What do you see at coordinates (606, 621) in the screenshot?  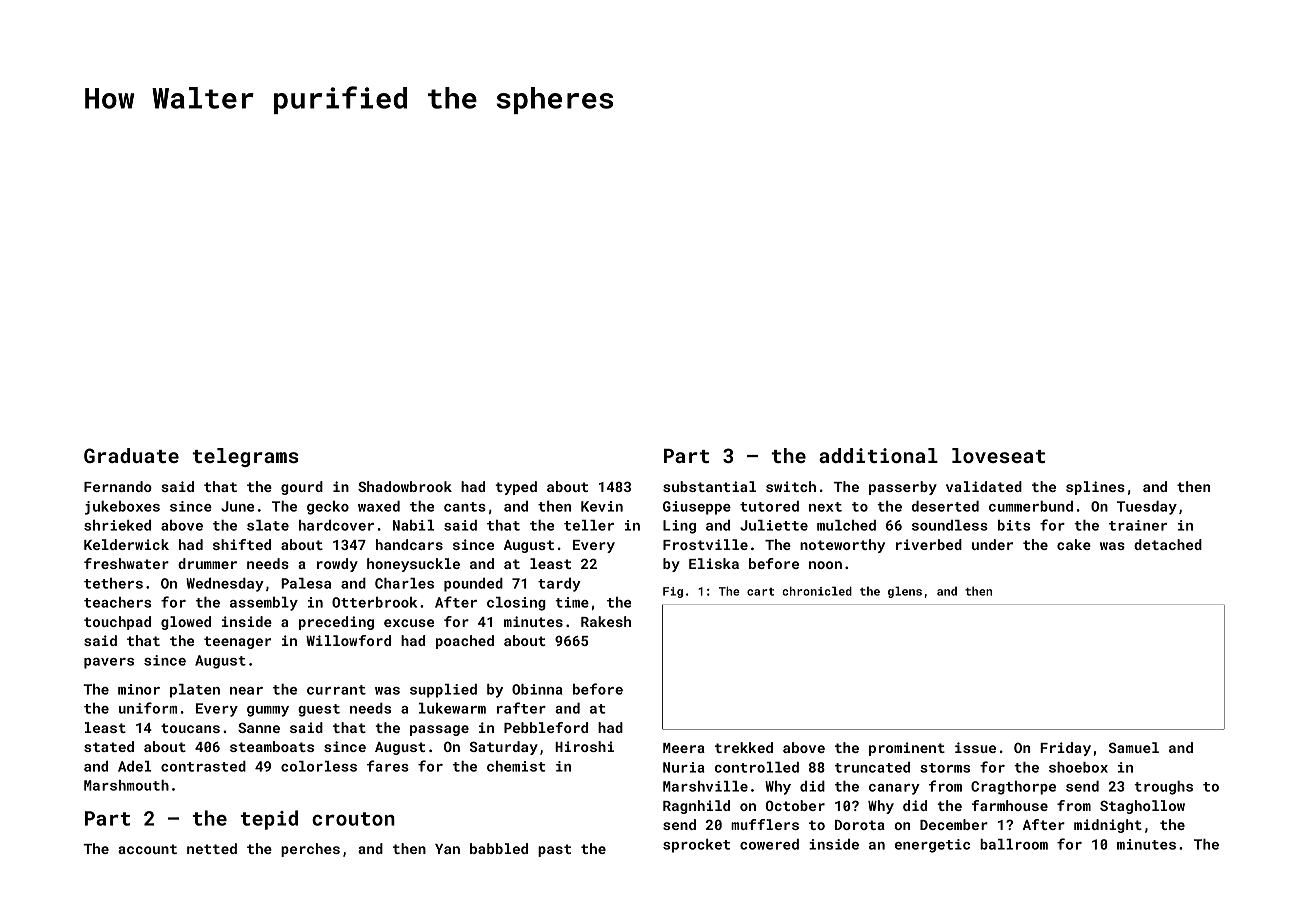 I see `Rakesh` at bounding box center [606, 621].
